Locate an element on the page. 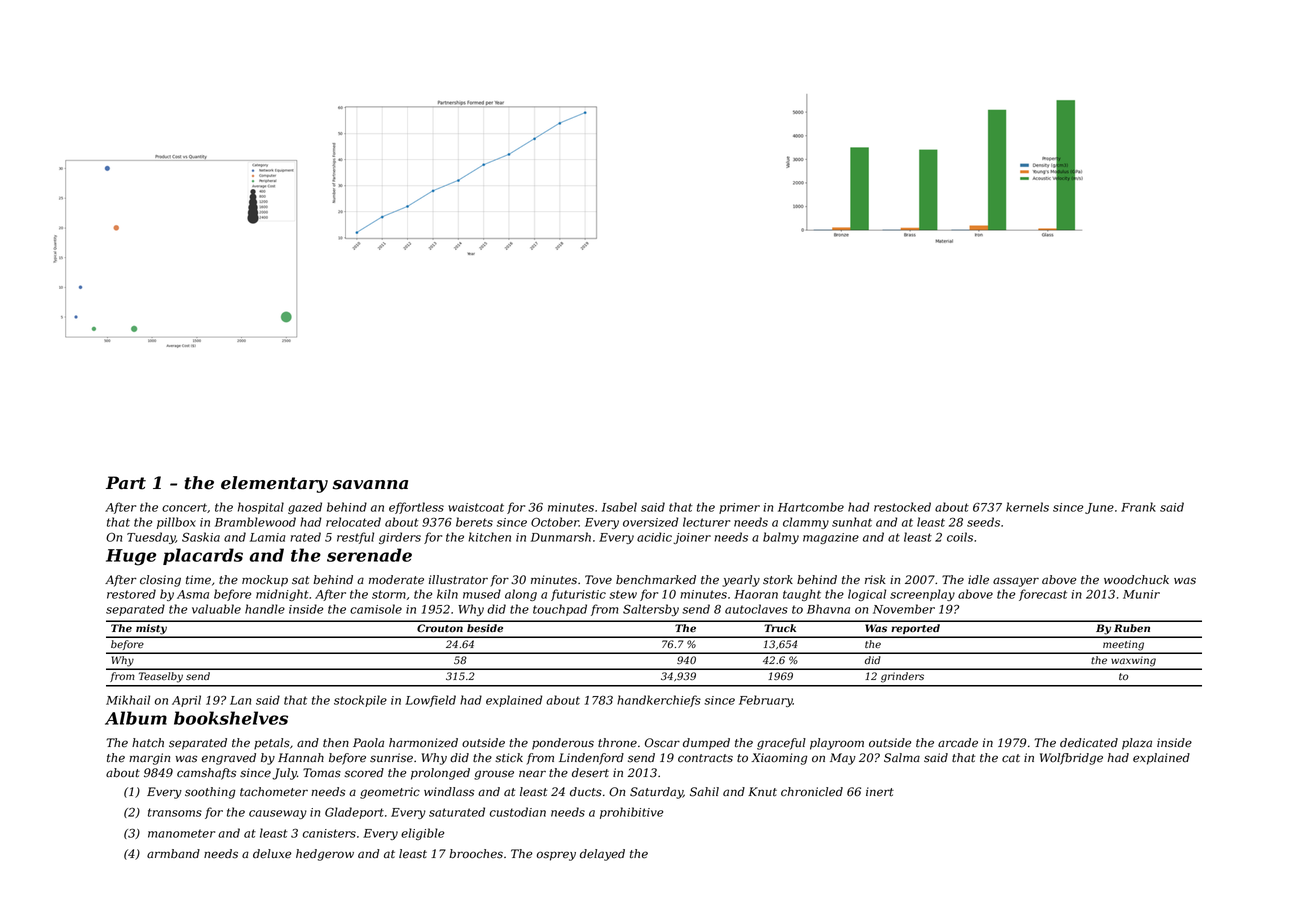 The image size is (1308, 924). inert is located at coordinates (880, 792).
